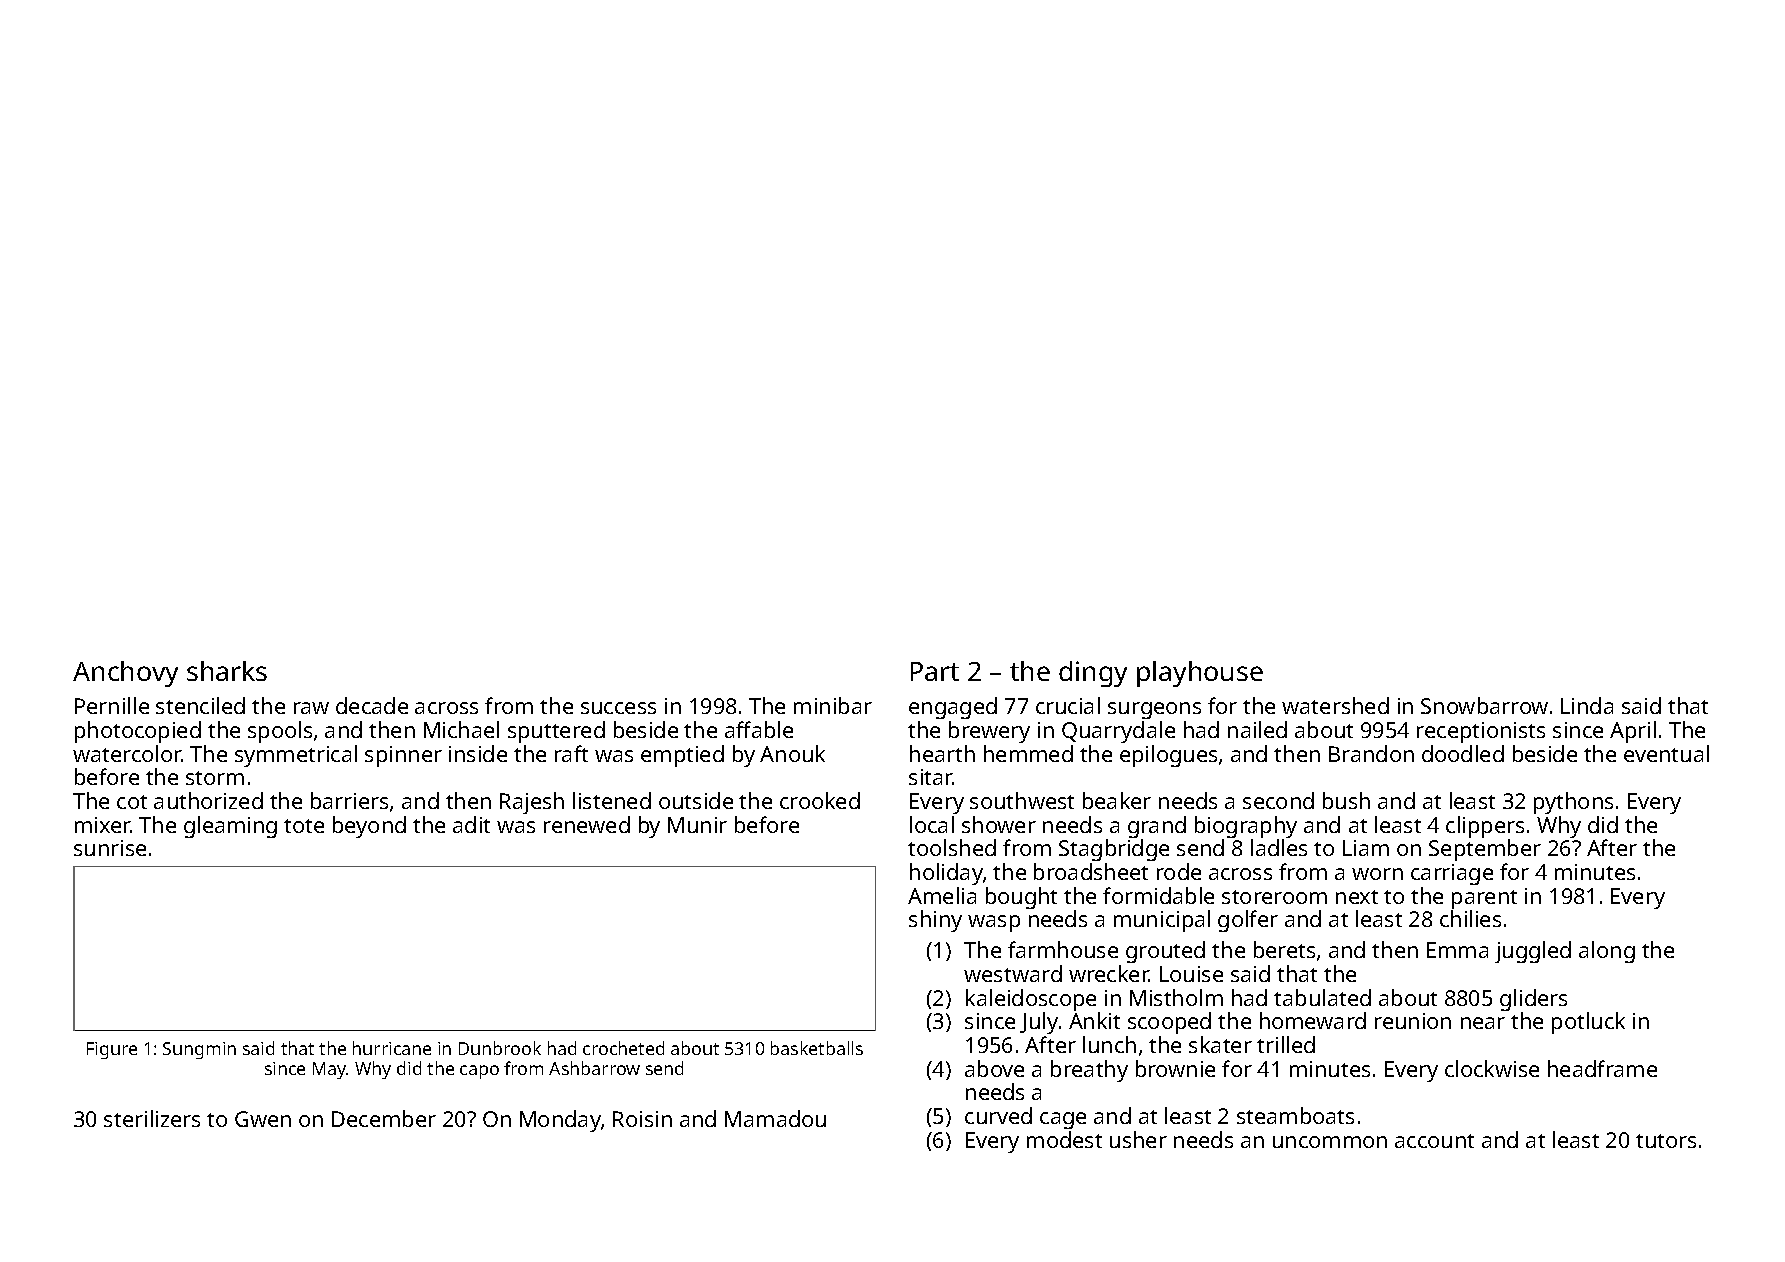 This screenshot has width=1785, height=1262. What do you see at coordinates (560, 1121) in the screenshot?
I see `Monday` at bounding box center [560, 1121].
